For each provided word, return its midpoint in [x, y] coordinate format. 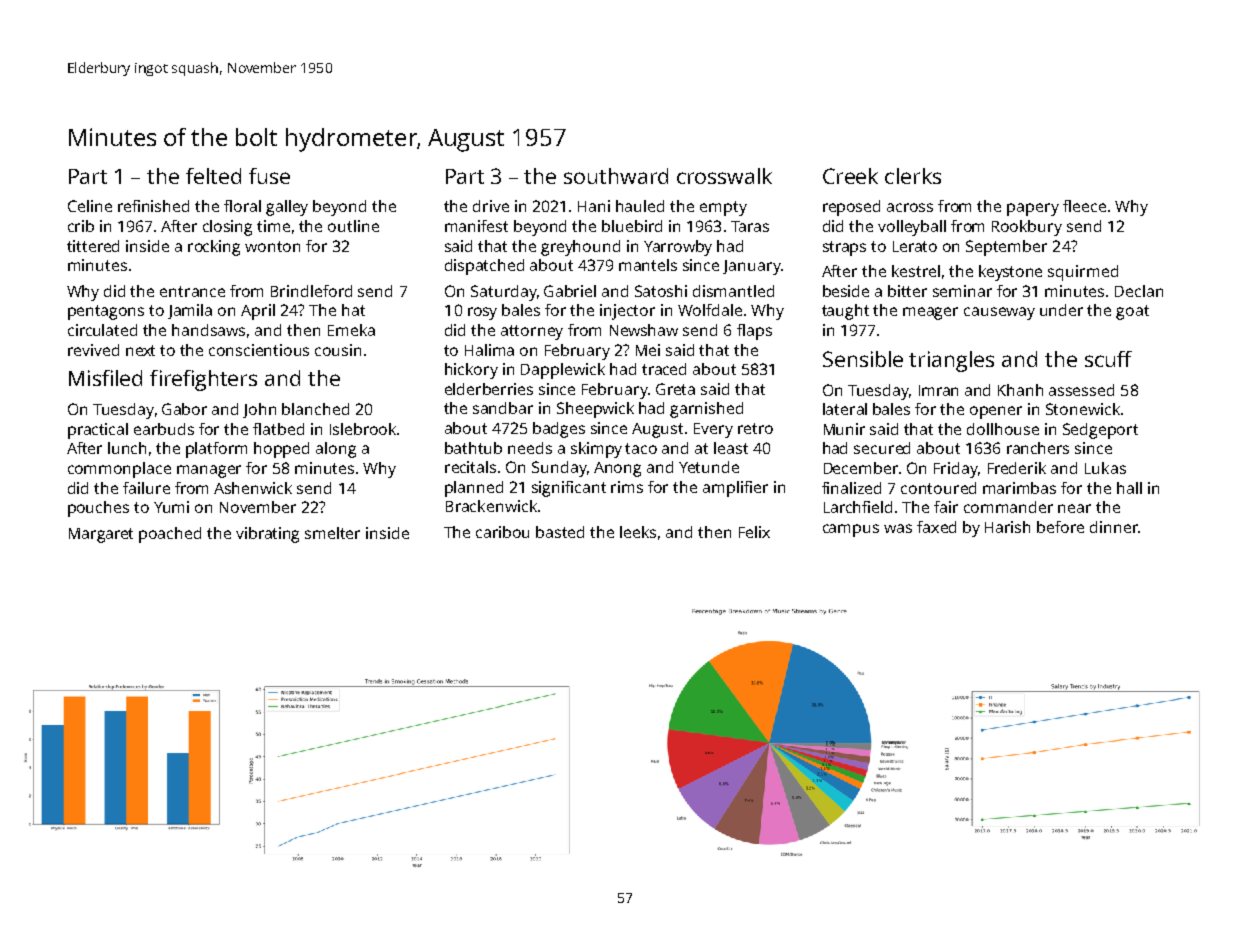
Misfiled [105, 378]
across [910, 207]
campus [851, 530]
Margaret [101, 535]
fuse [269, 176]
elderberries [489, 389]
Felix [754, 532]
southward [616, 176]
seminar [962, 291]
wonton [272, 246]
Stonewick [1083, 409]
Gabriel [570, 291]
